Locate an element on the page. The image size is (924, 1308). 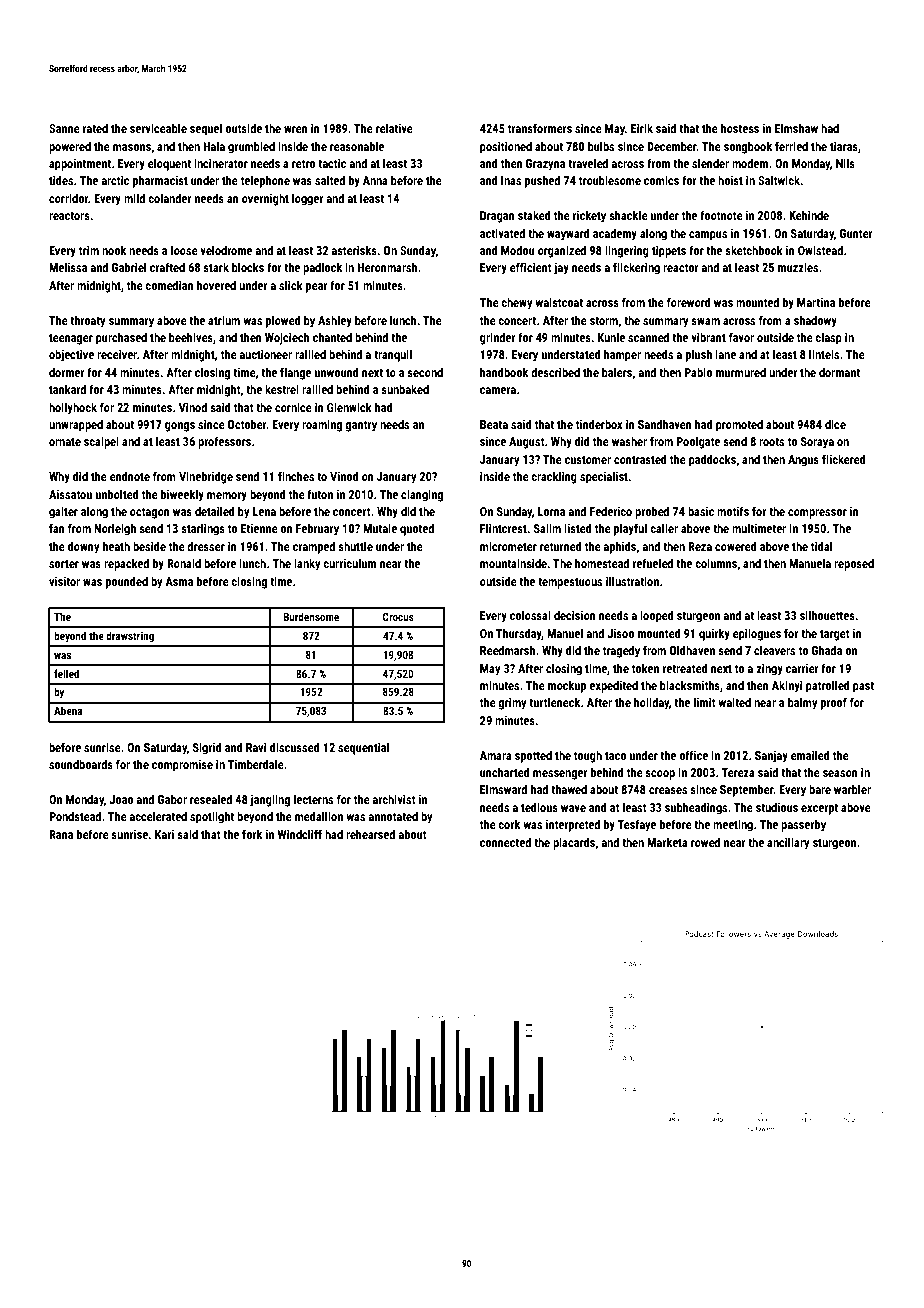
arctic is located at coordinates (115, 180).
